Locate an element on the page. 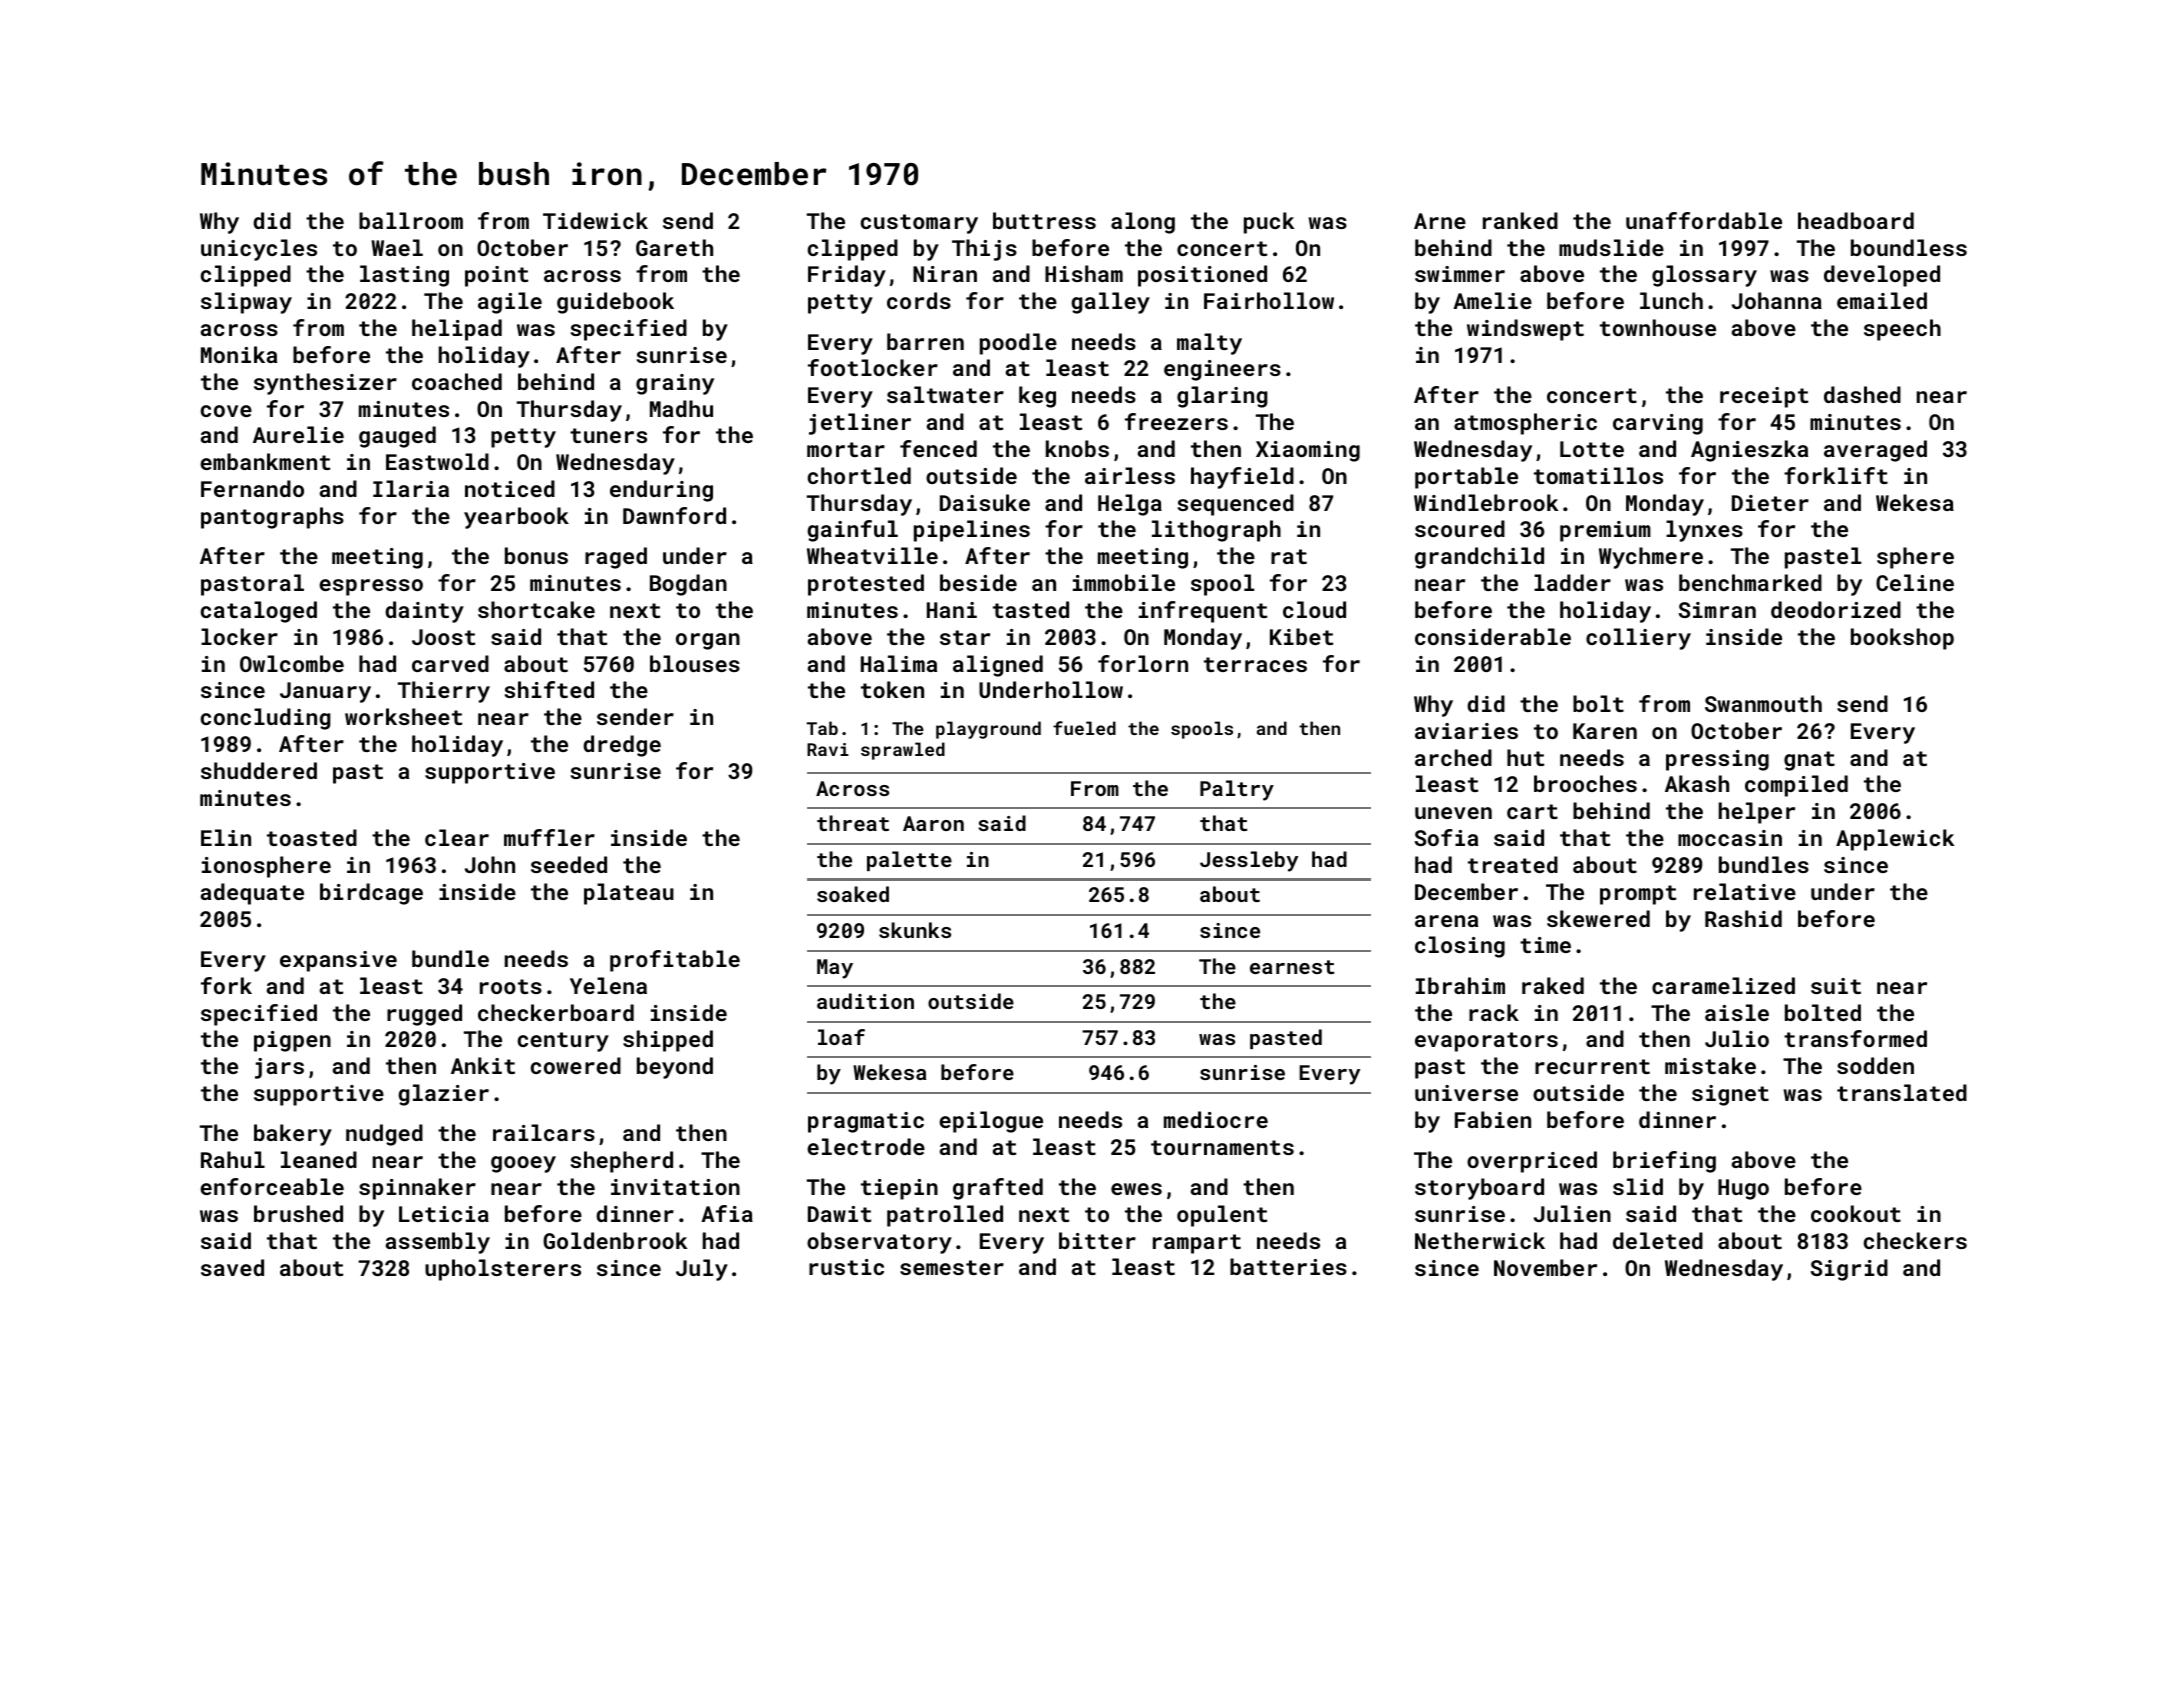 This page has width=2178, height=1683. Tidewick is located at coordinates (595, 220).
